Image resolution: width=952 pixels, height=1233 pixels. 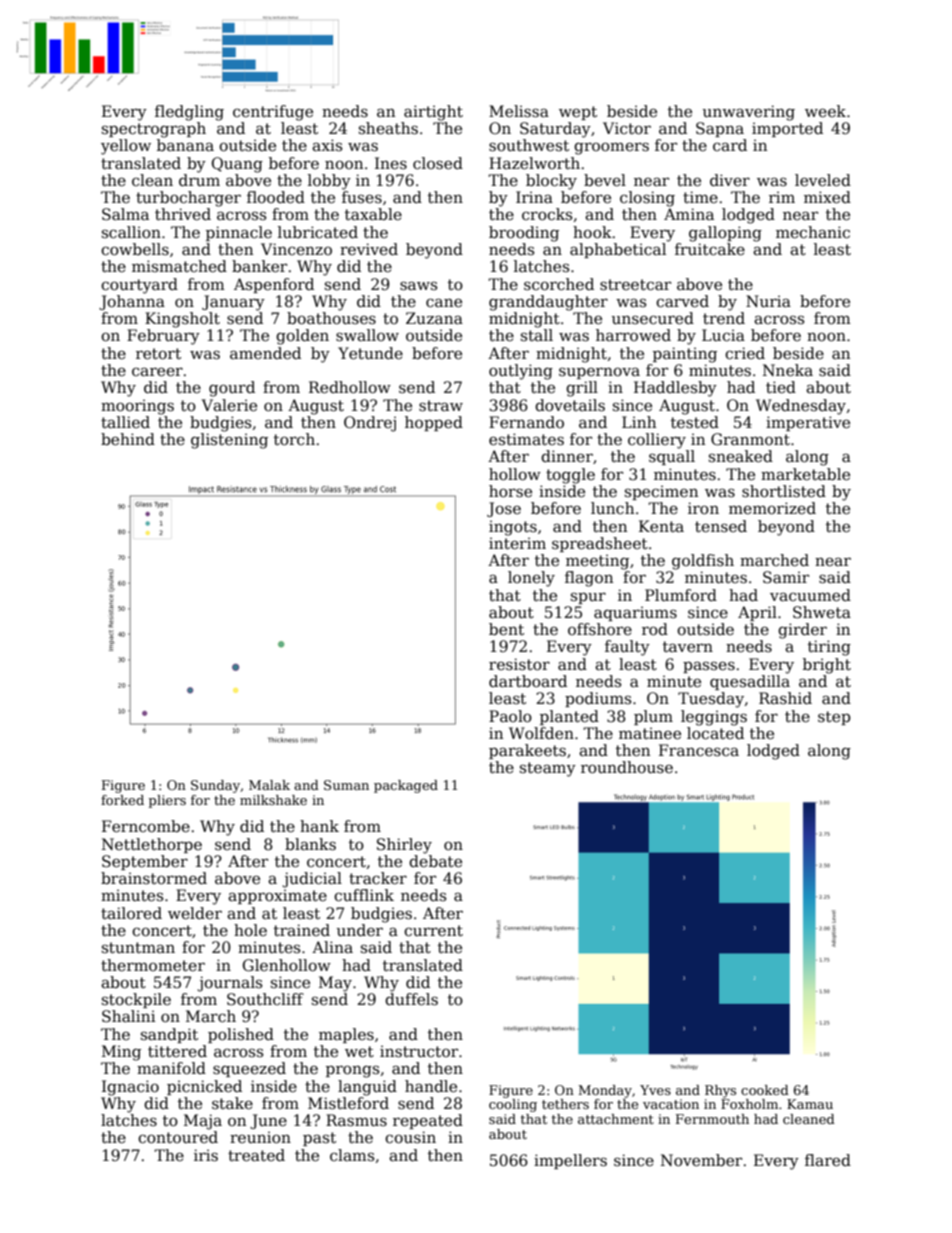 I want to click on forked, so click(x=122, y=800).
